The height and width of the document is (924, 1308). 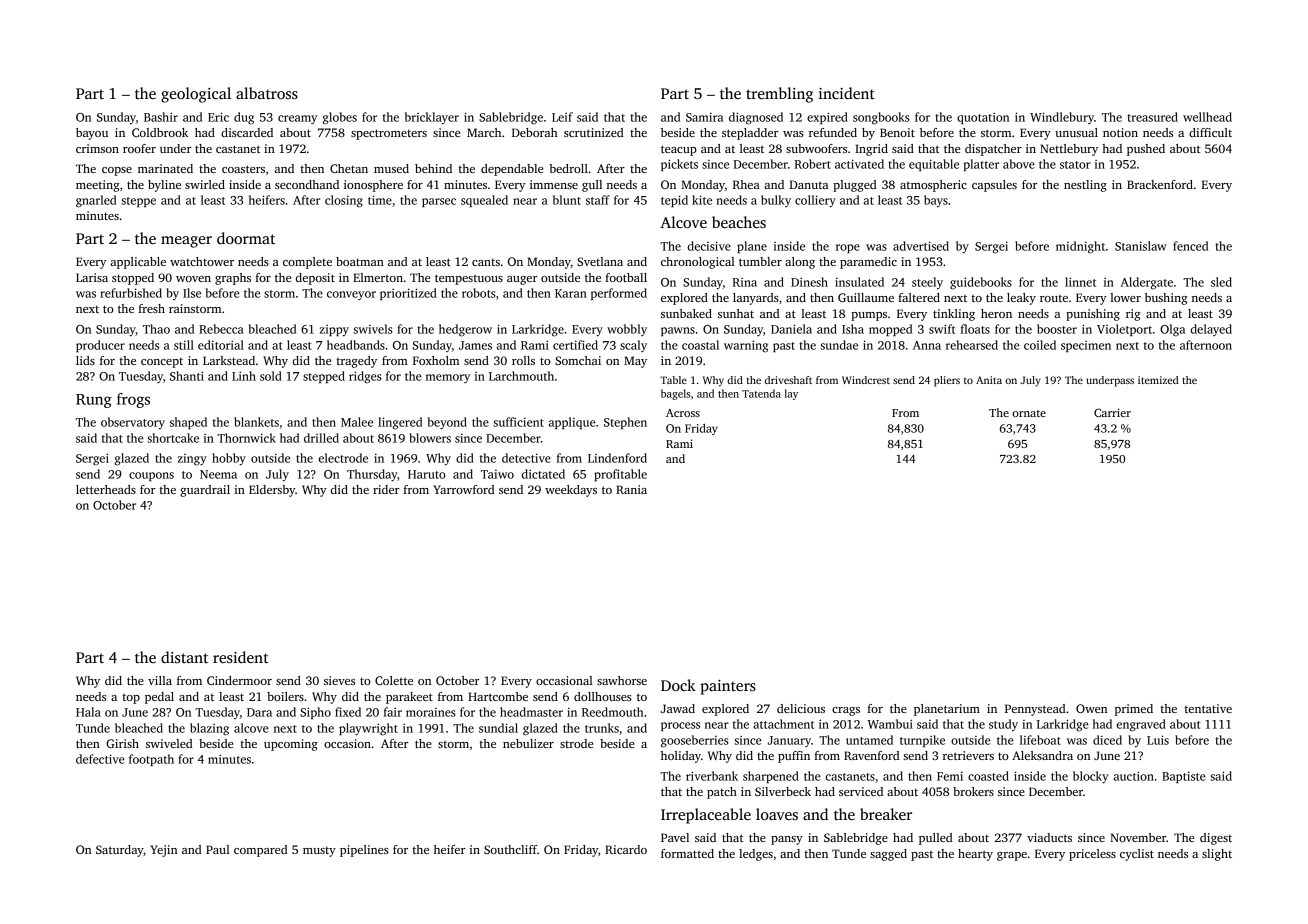 What do you see at coordinates (267, 93) in the document?
I see `albatross` at bounding box center [267, 93].
